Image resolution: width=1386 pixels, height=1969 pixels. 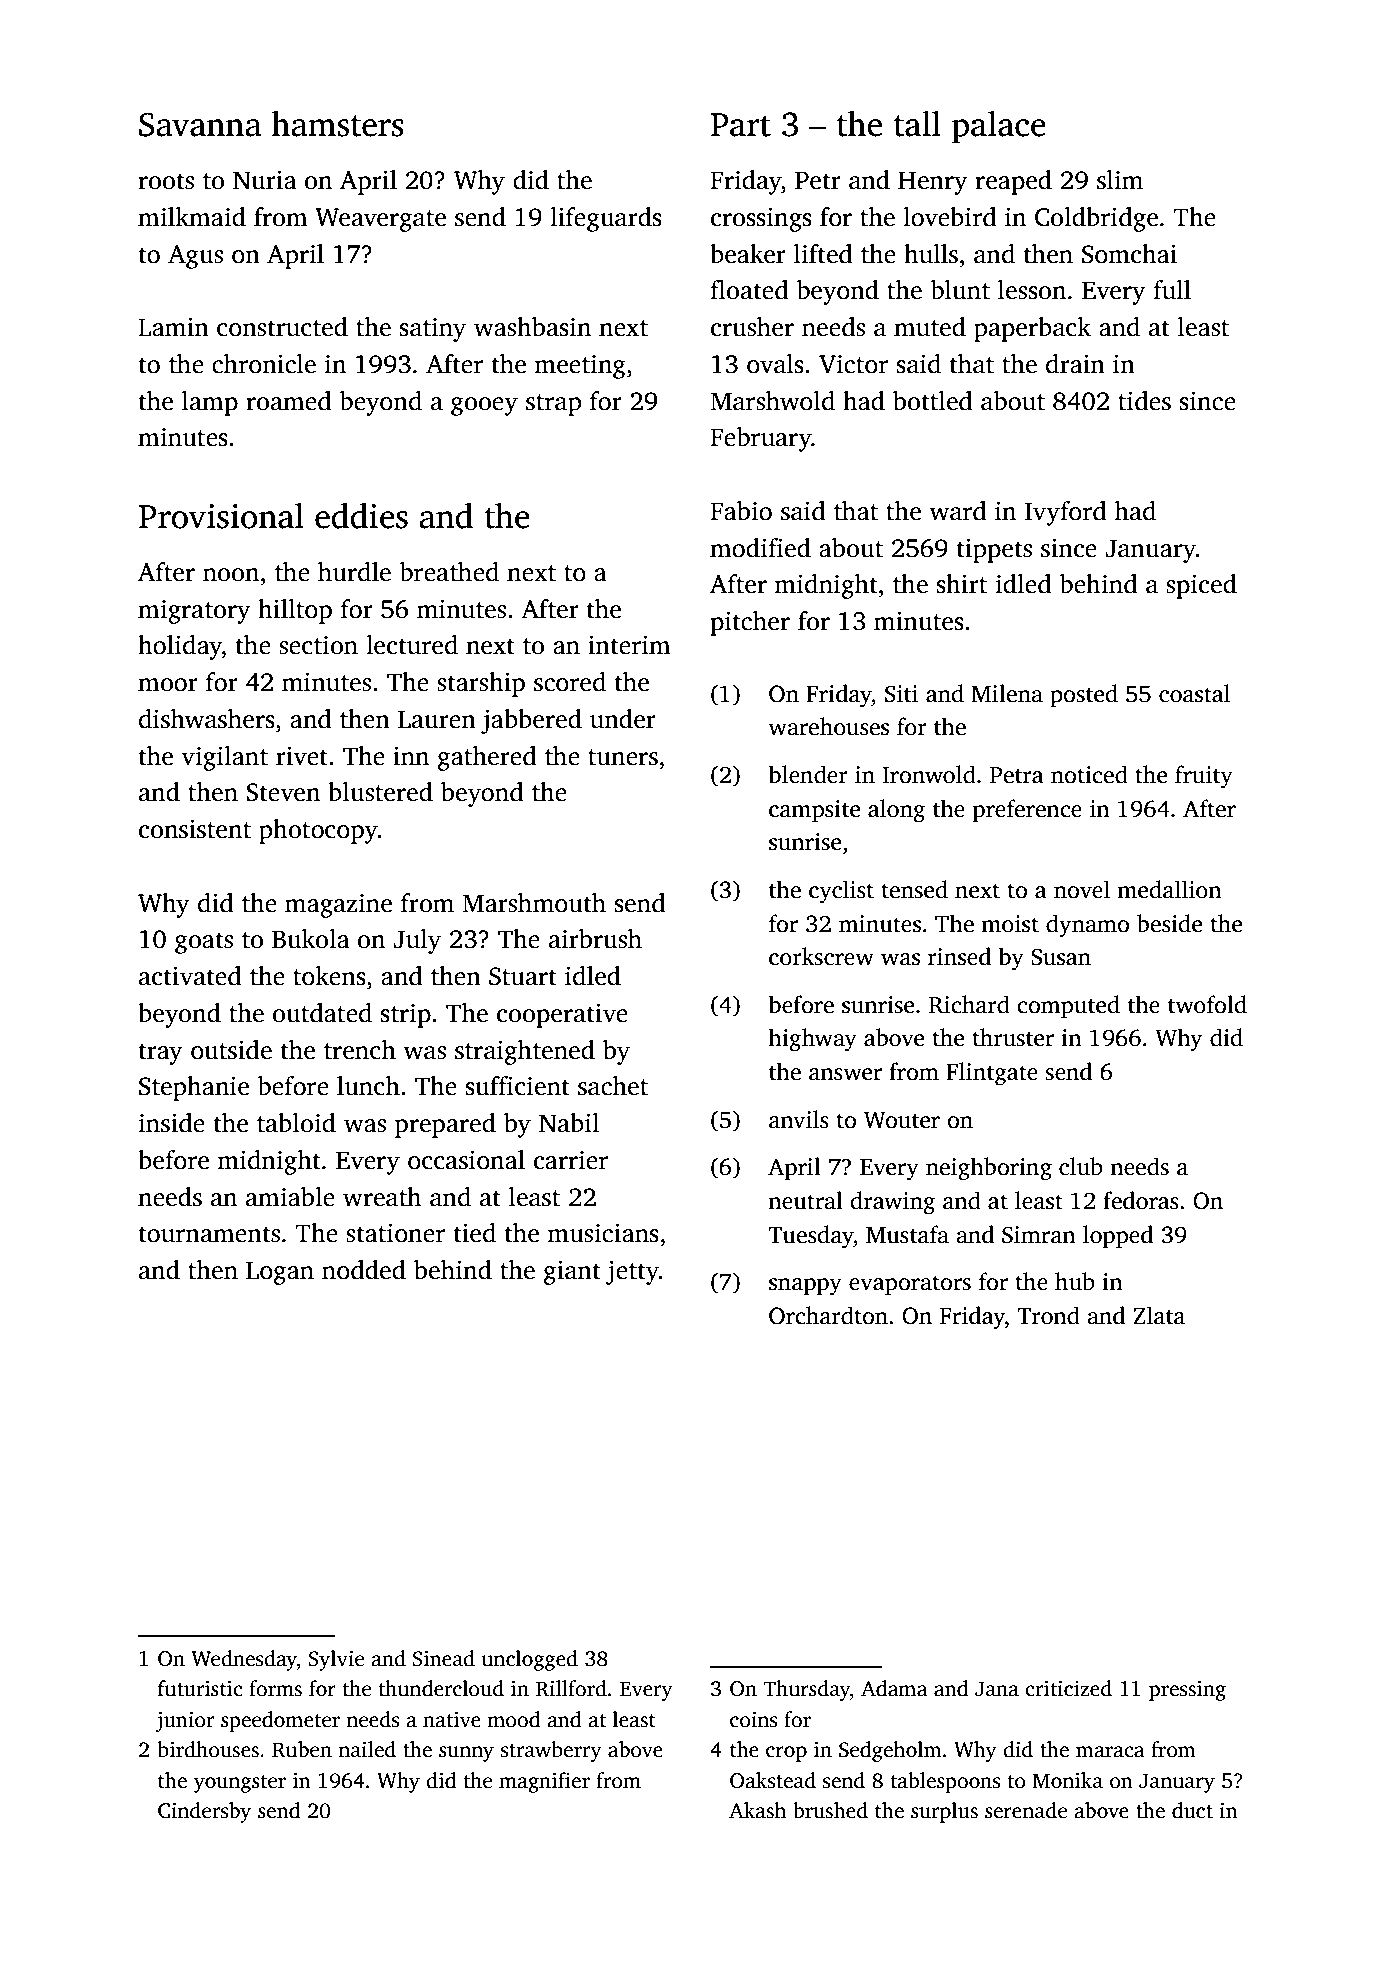 I want to click on Part, so click(x=741, y=125).
